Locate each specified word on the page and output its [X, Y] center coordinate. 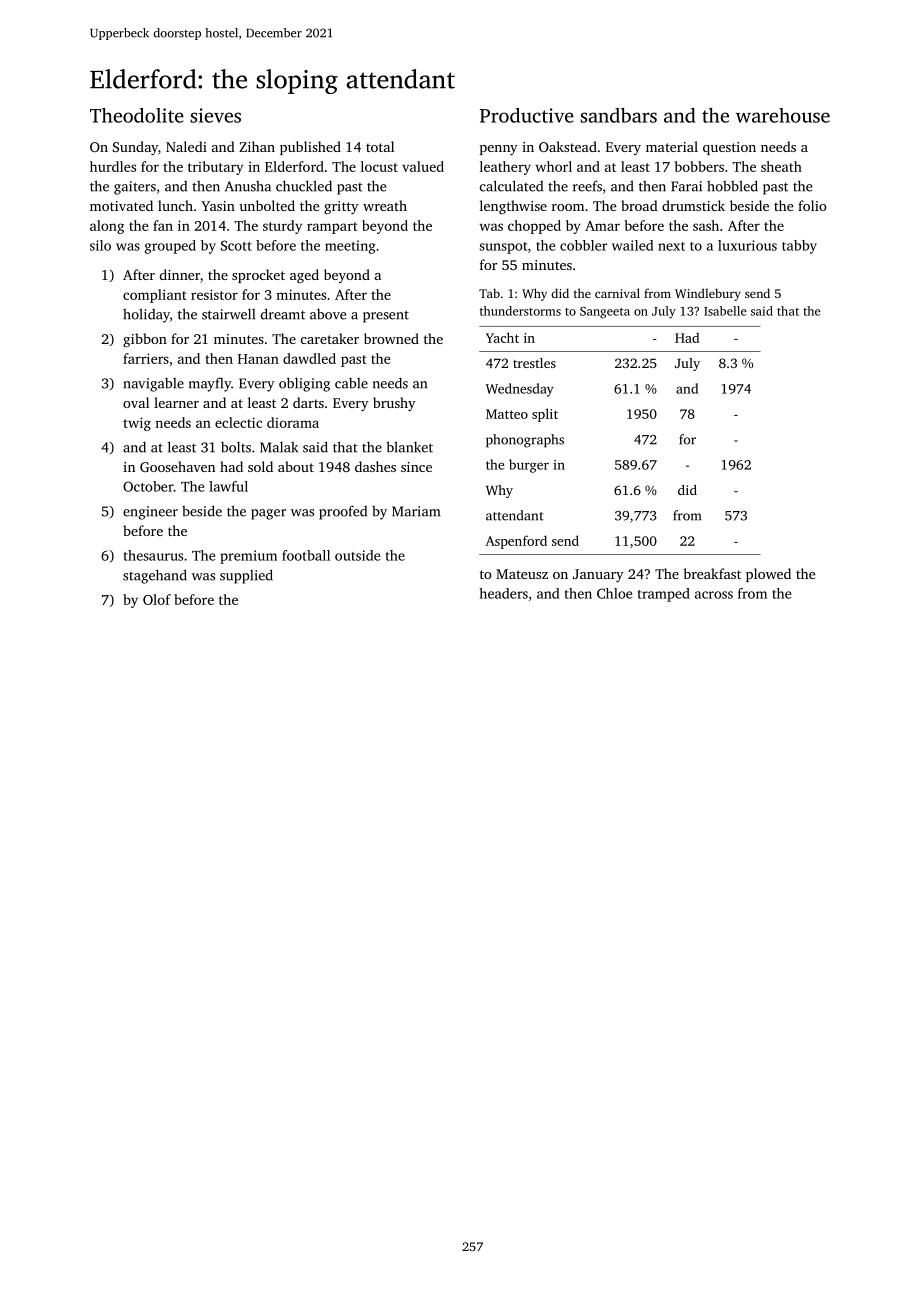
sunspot [503, 248]
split [545, 415]
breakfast [712, 573]
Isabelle [725, 311]
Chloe [614, 593]
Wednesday [520, 390]
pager [268, 514]
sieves [215, 115]
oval [136, 402]
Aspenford [516, 542]
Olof [157, 599]
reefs [587, 186]
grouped [170, 247]
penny [499, 150]
